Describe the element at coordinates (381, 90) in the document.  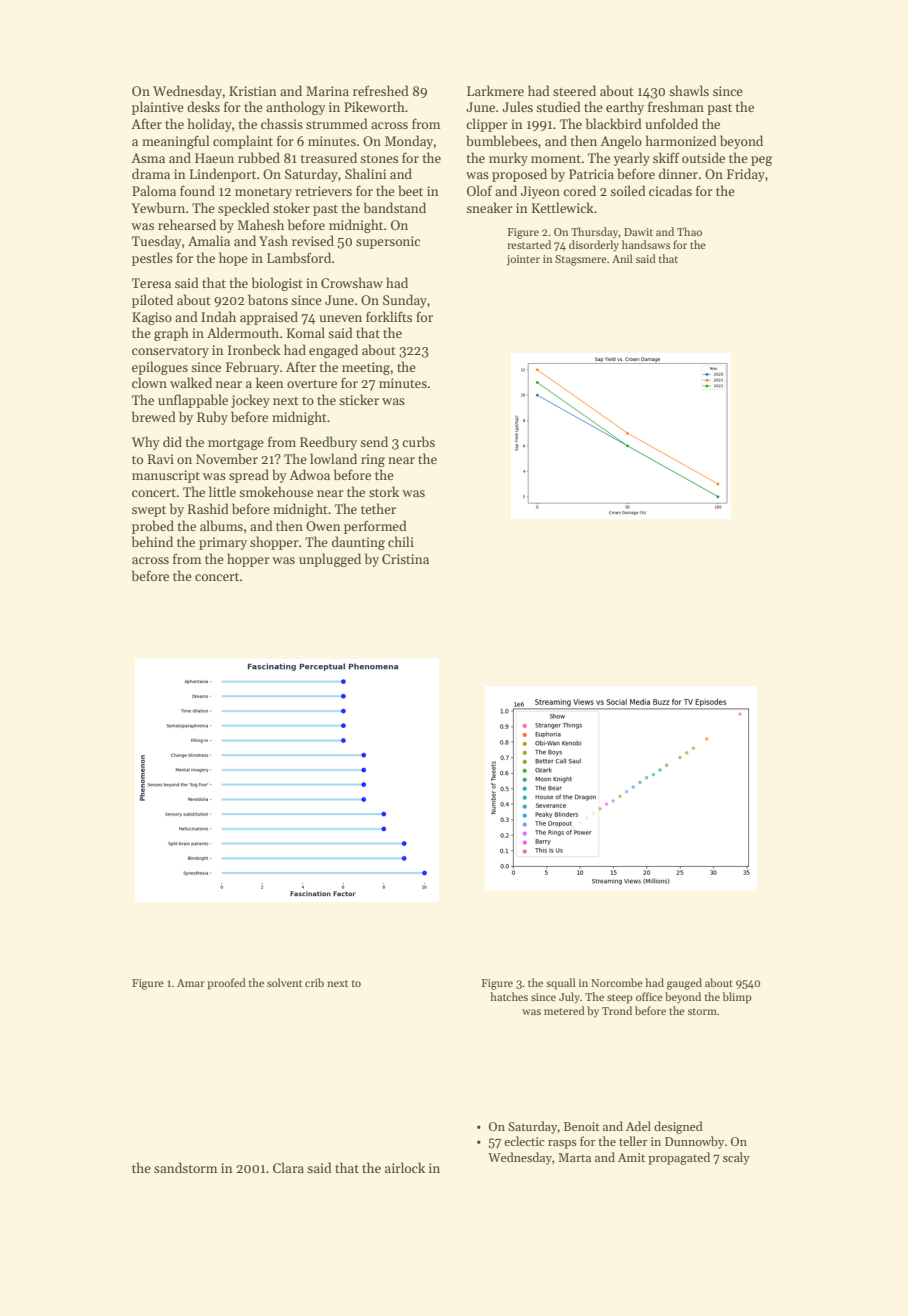
I see `refreshed` at that location.
